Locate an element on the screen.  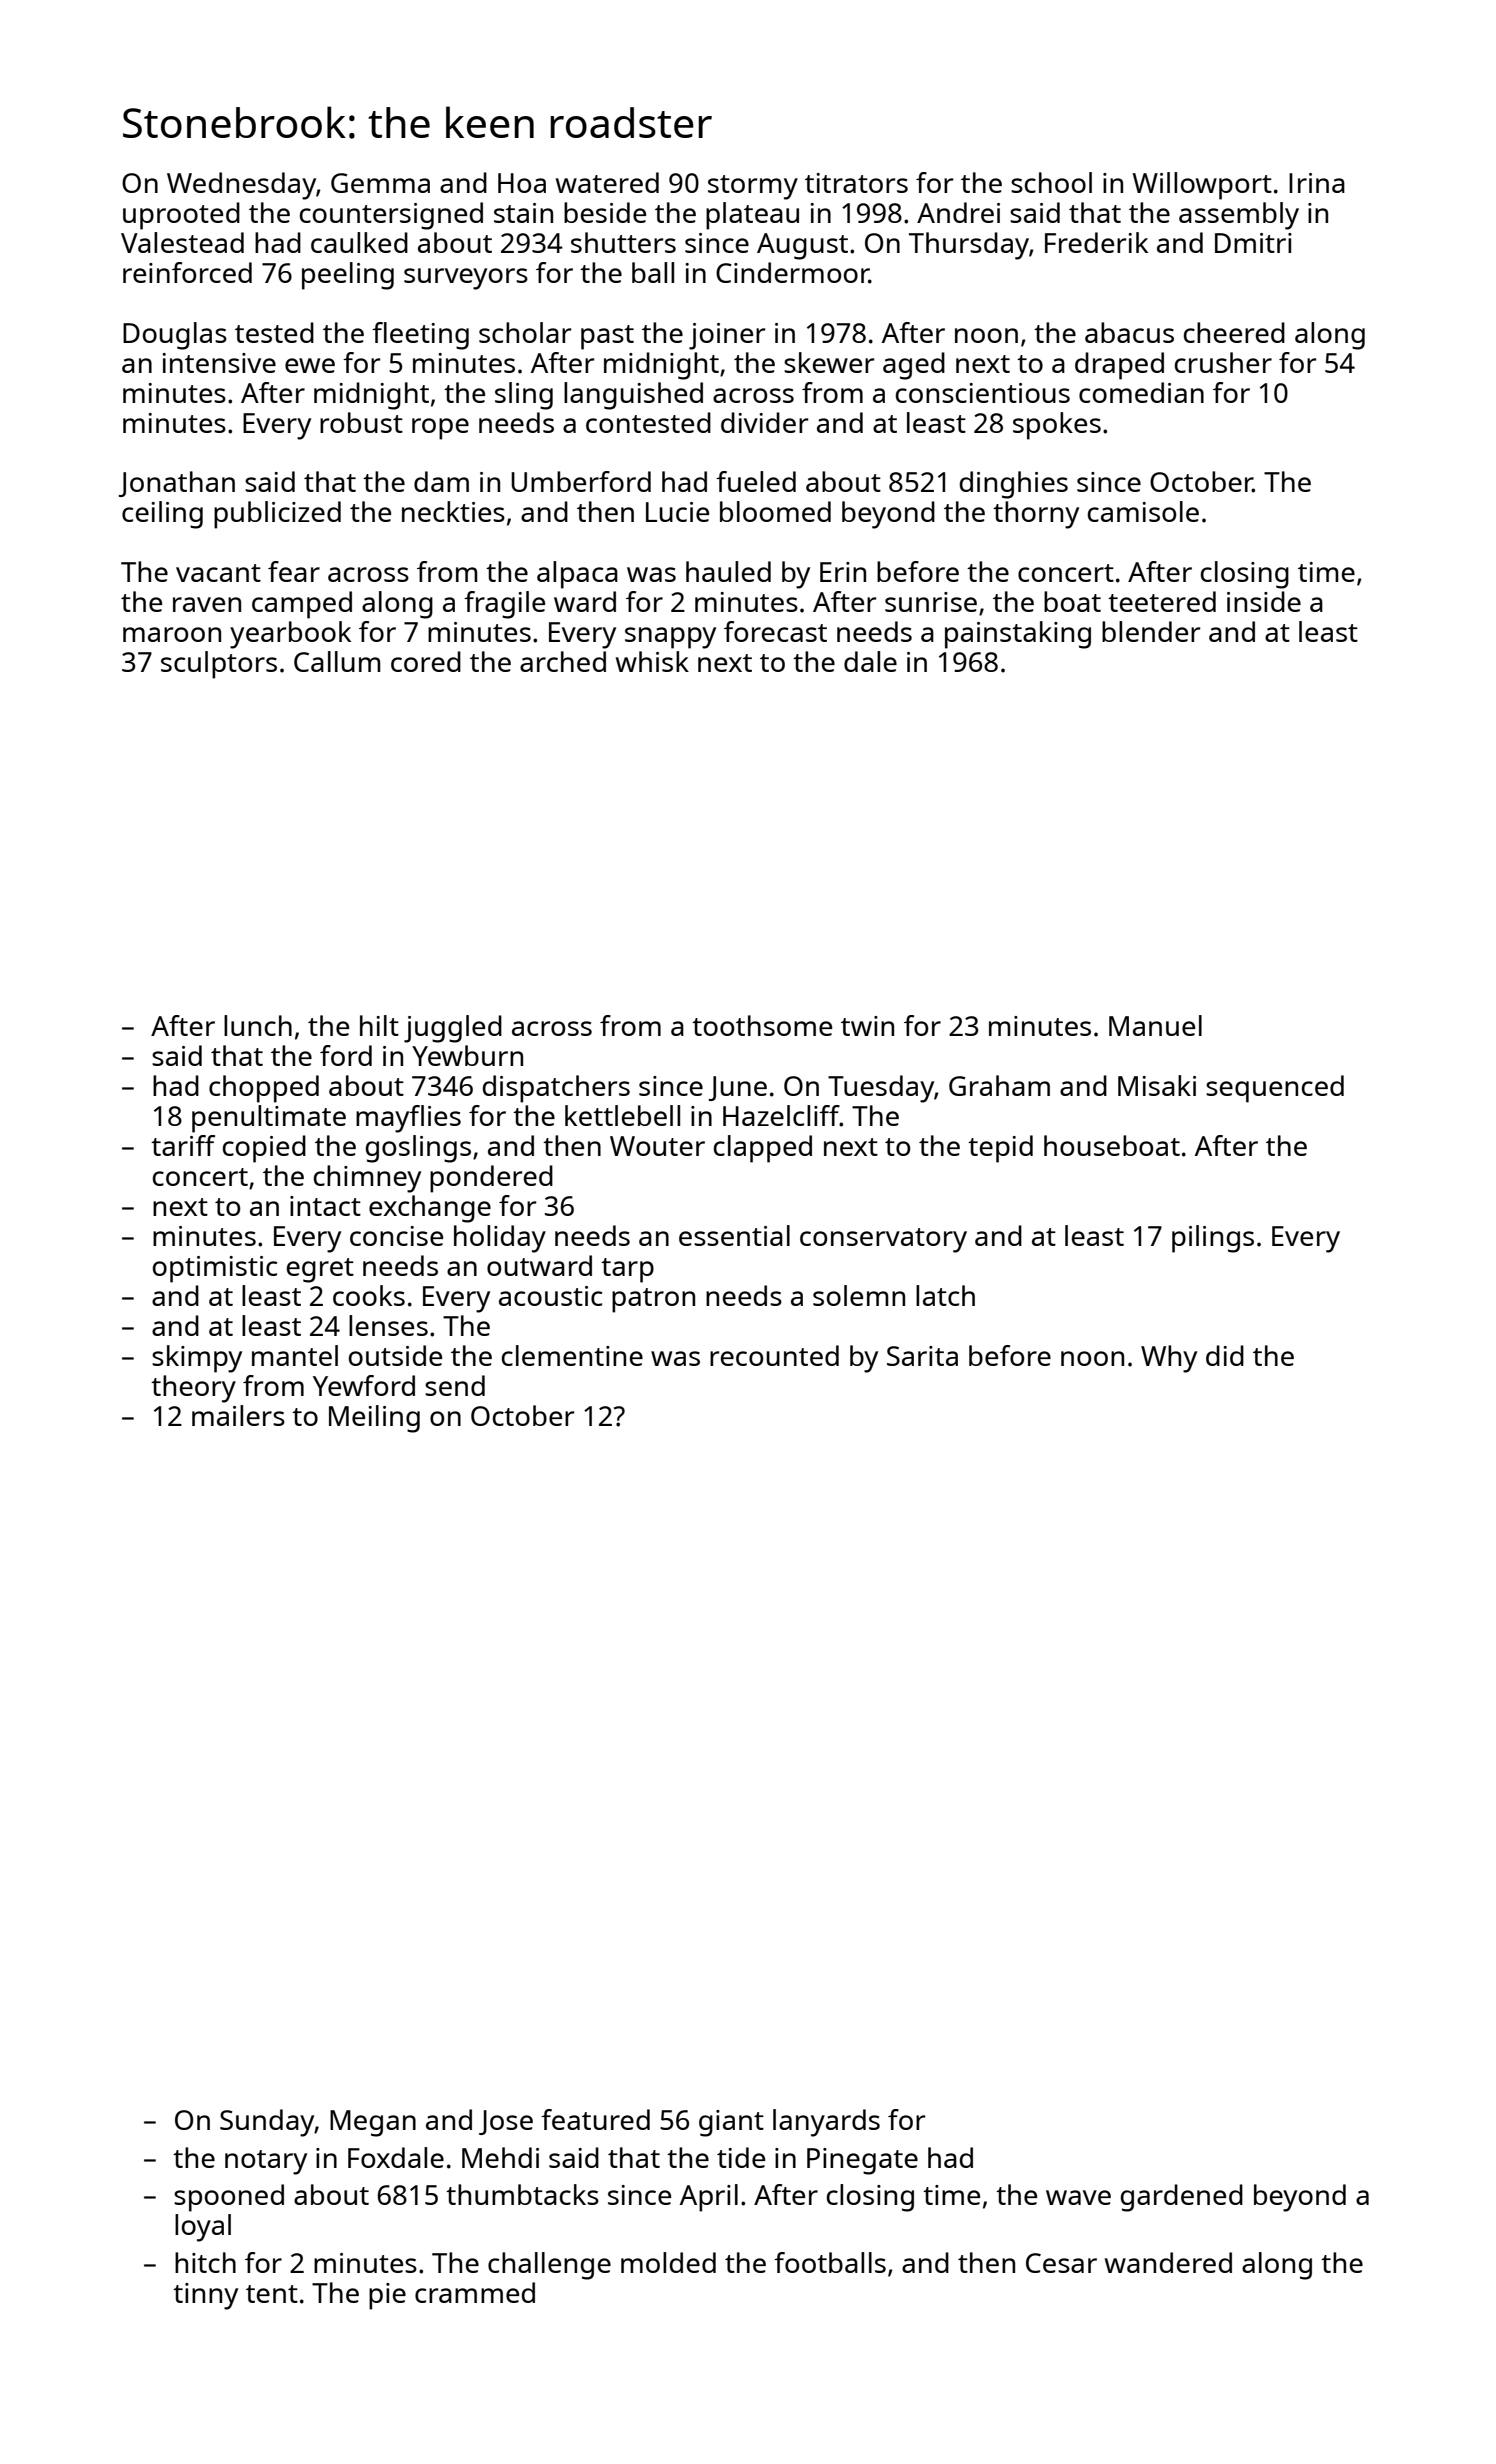
Tuesday is located at coordinates (881, 1089).
